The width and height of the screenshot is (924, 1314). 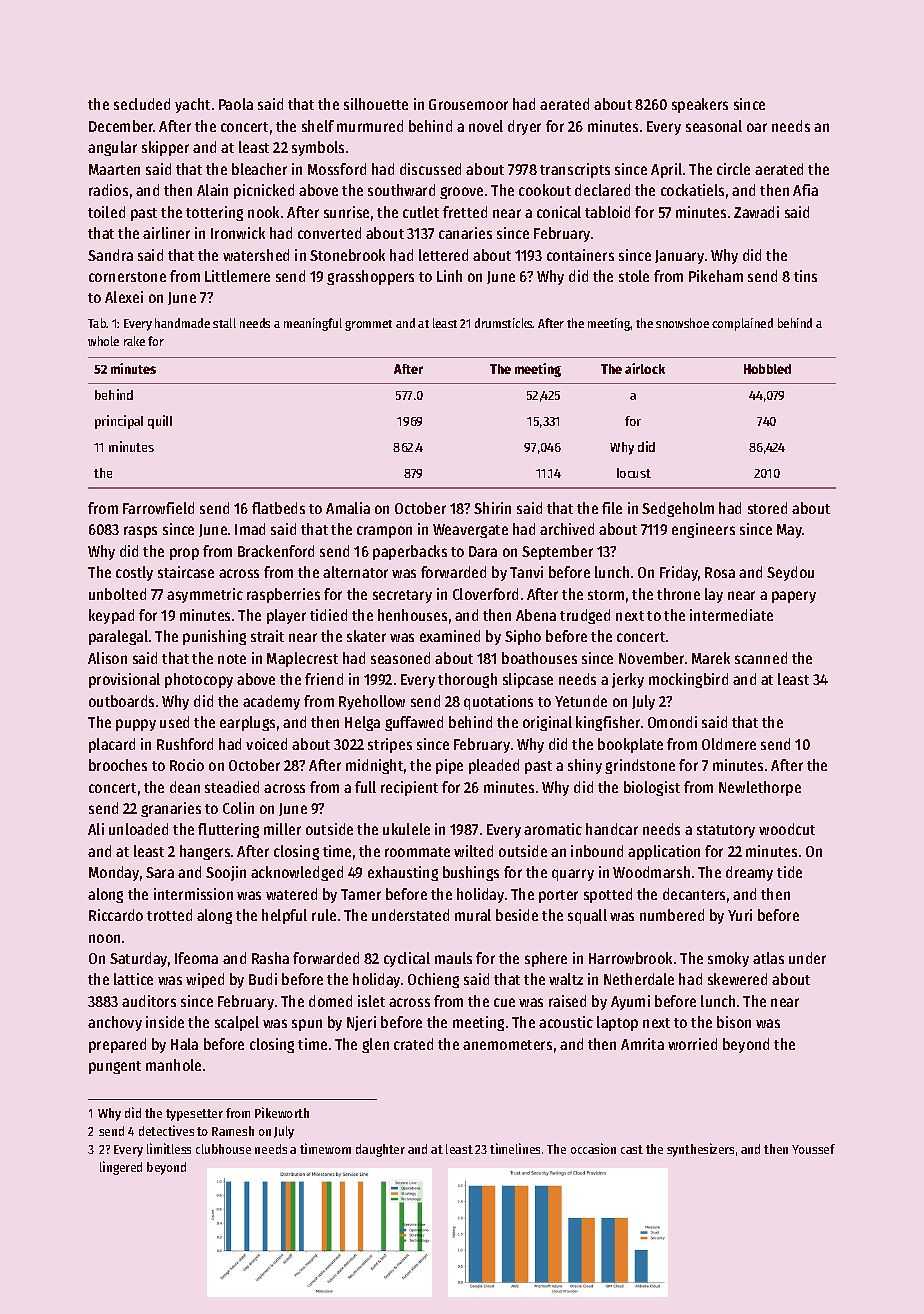 What do you see at coordinates (729, 744) in the screenshot?
I see `Oldmere` at bounding box center [729, 744].
